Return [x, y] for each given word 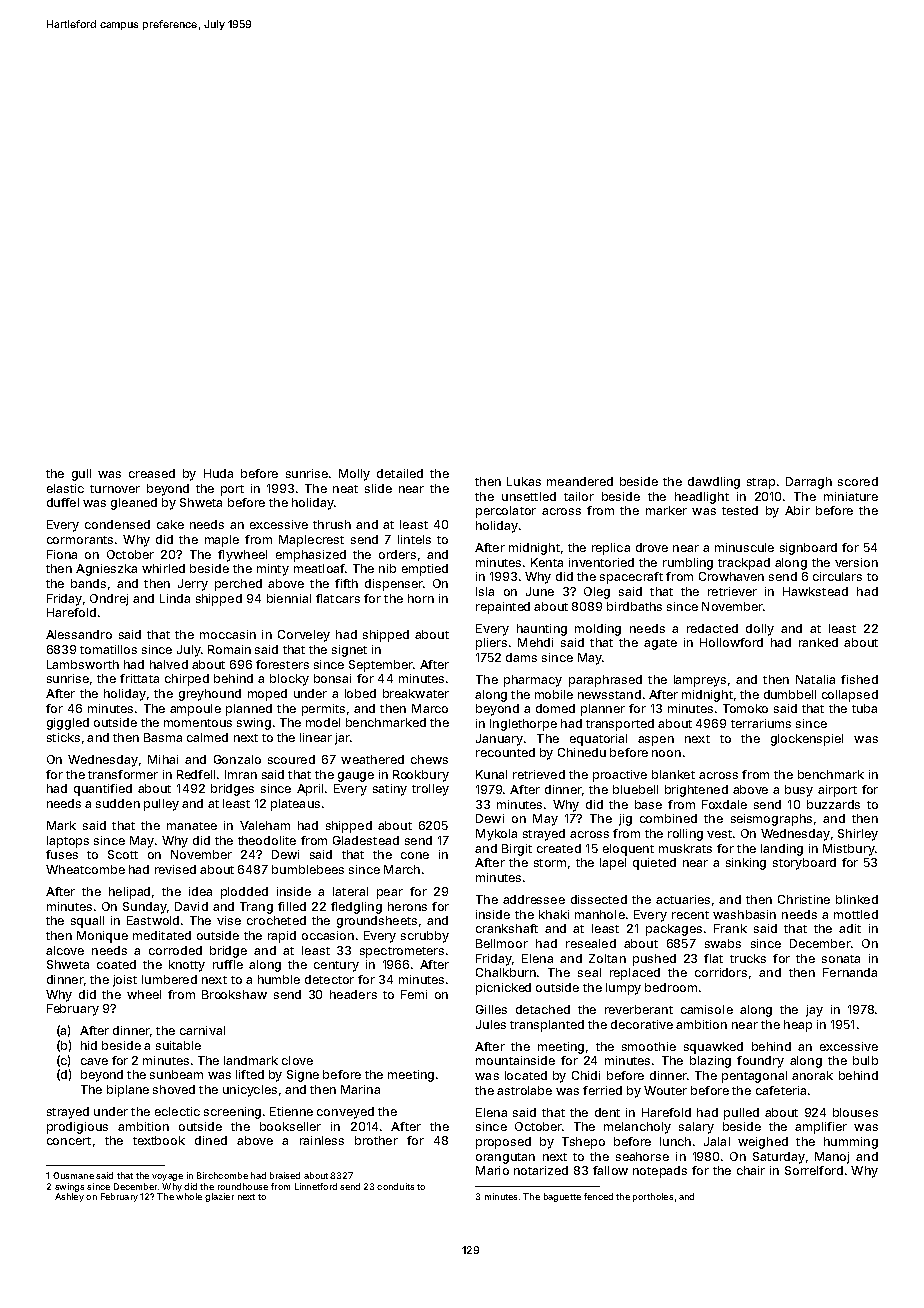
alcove [65, 950]
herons [407, 906]
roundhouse [243, 1186]
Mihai [163, 759]
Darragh [809, 483]
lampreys [700, 681]
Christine [804, 899]
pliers [491, 644]
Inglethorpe [523, 725]
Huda [218, 473]
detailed [400, 473]
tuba [864, 708]
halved [169, 664]
